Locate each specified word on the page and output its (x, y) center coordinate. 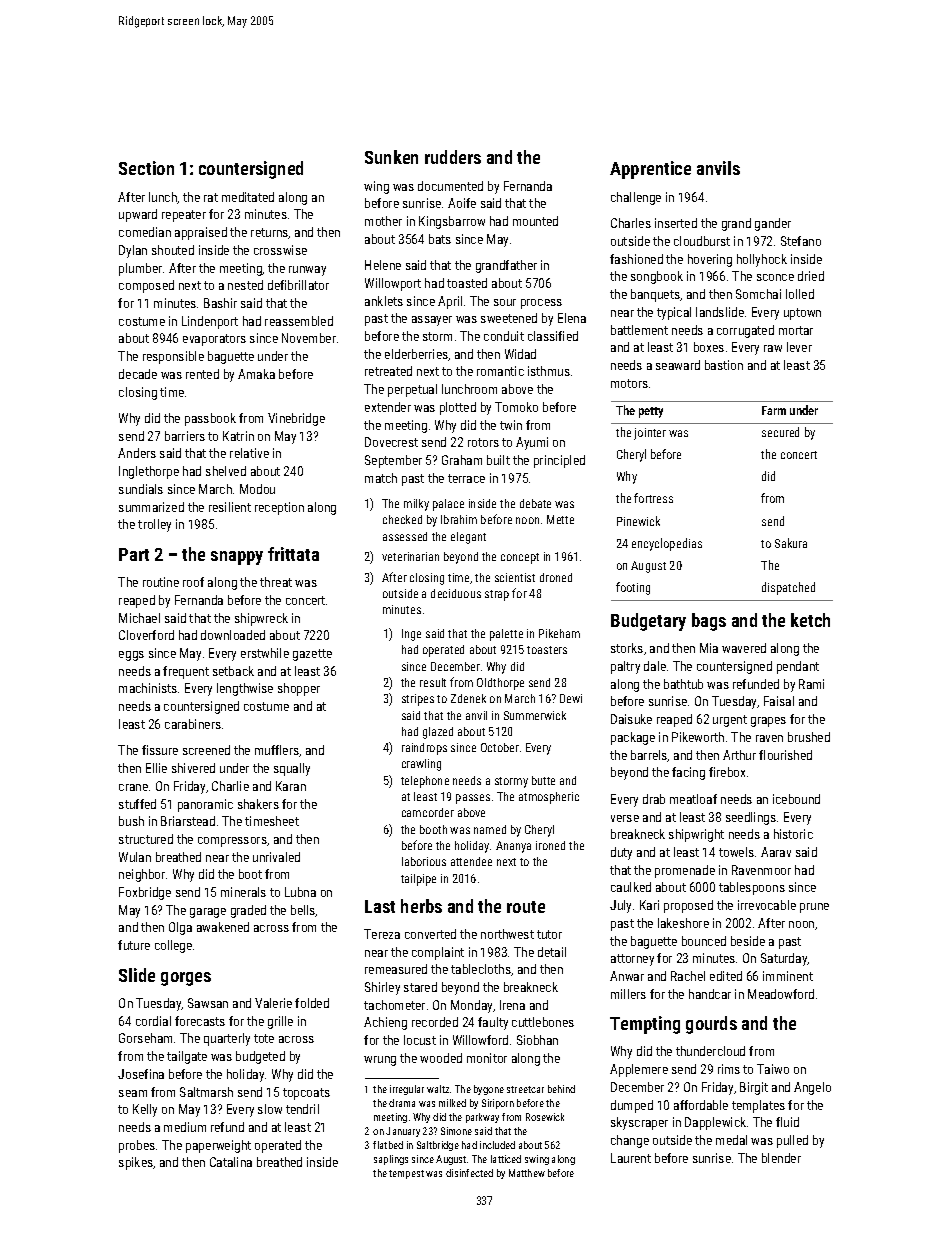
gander (773, 224)
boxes (709, 347)
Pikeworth (698, 737)
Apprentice (650, 170)
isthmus (549, 371)
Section (146, 168)
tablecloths (481, 969)
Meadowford (781, 994)
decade (138, 374)
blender (781, 1158)
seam (133, 1093)
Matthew (527, 1173)
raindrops (424, 749)
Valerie (273, 1003)
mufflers (277, 750)
